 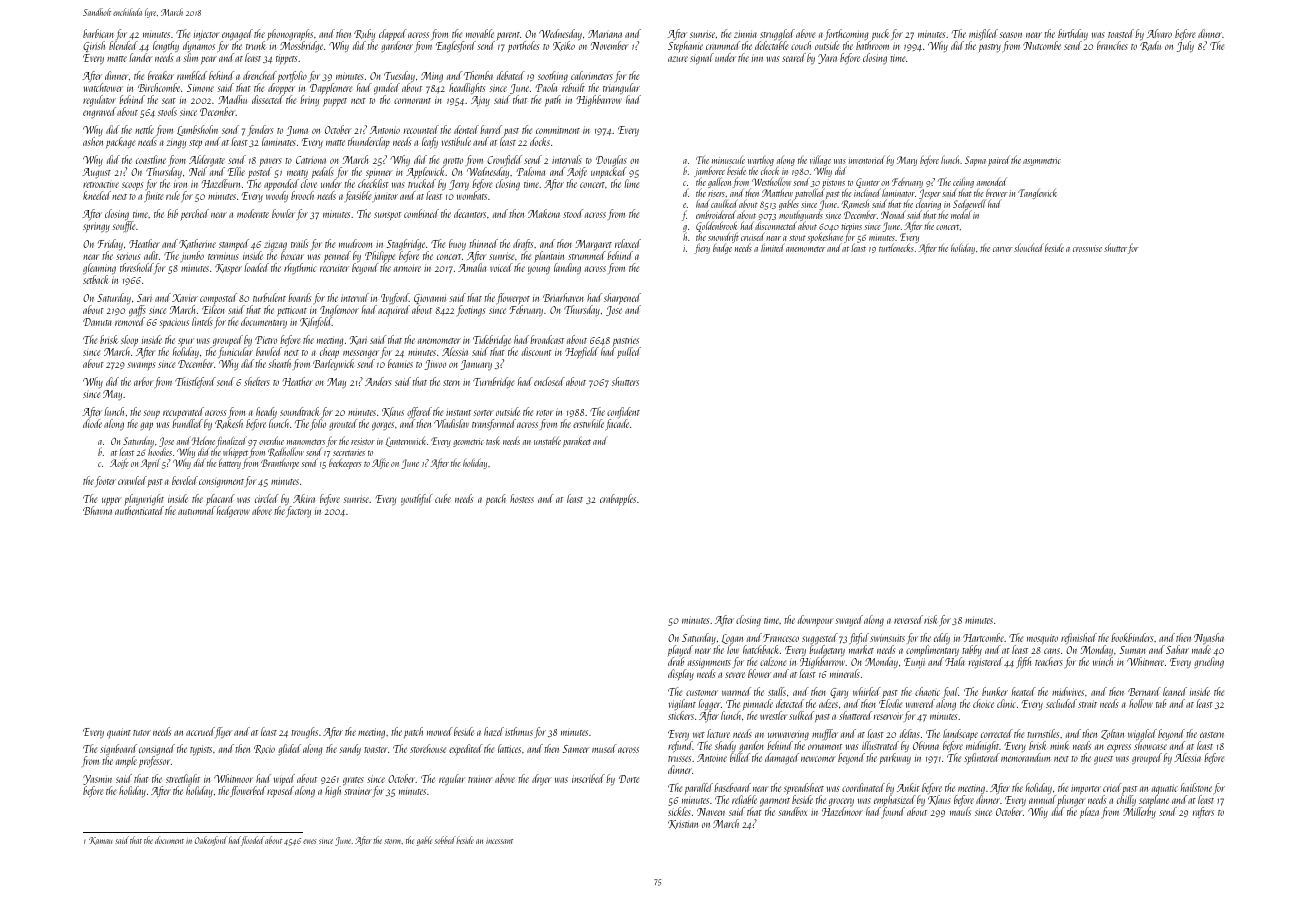 What do you see at coordinates (680, 651) in the screenshot?
I see `played` at bounding box center [680, 651].
